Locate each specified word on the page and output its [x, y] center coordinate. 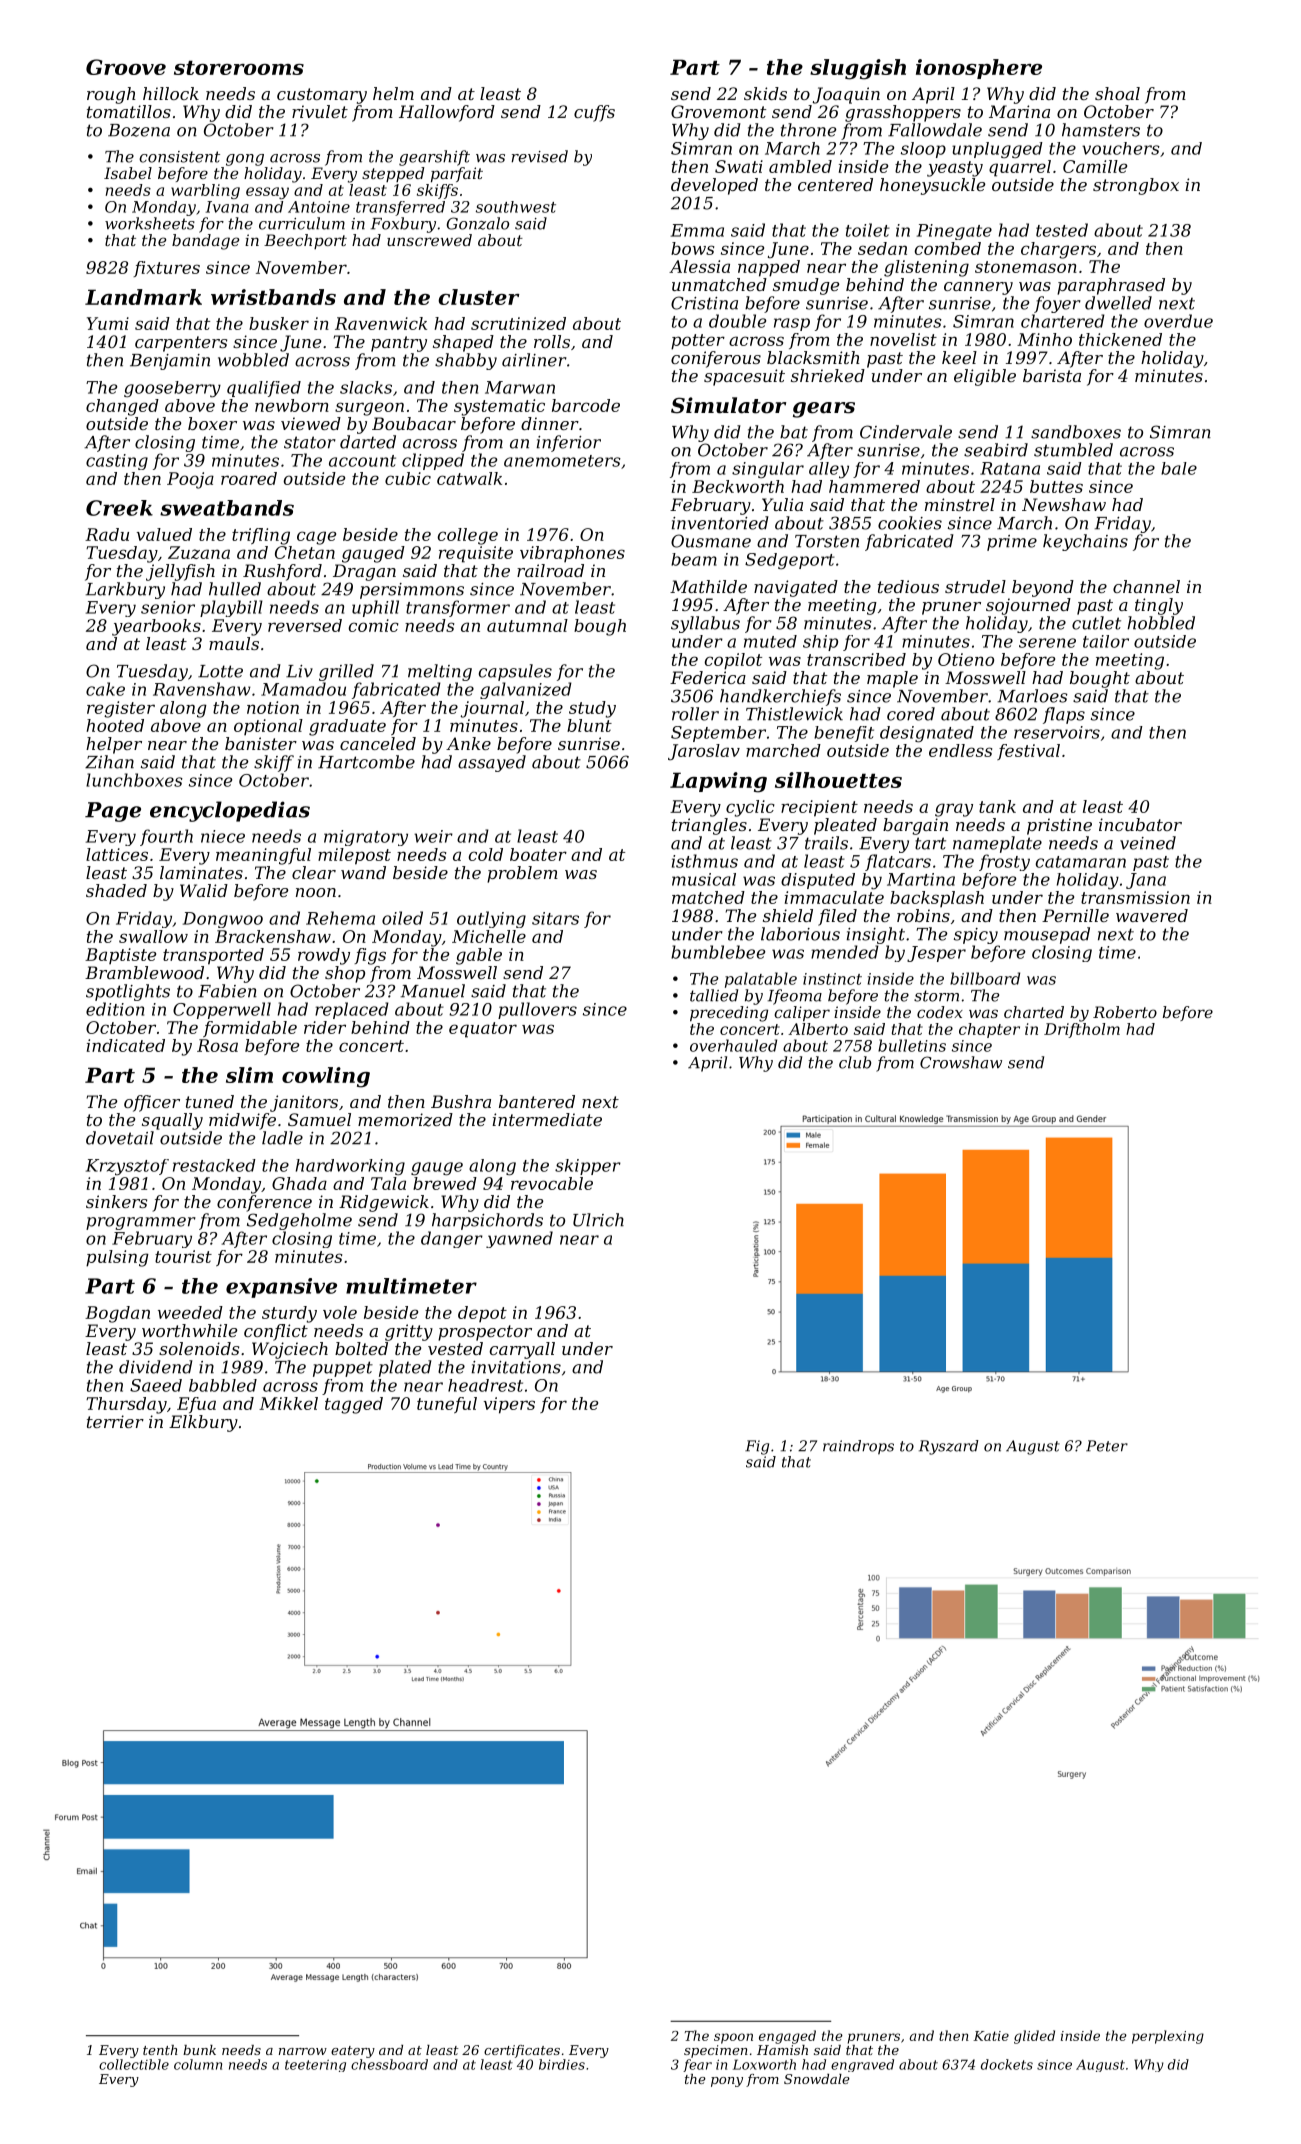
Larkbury [125, 590]
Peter [1107, 1446]
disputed [818, 881]
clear [314, 872]
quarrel [1020, 168]
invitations [516, 1367]
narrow [303, 2051]
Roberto [1125, 1012]
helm [393, 93]
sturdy [289, 1314]
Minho [1044, 339]
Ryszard [949, 1447]
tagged [354, 1405]
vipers [509, 1405]
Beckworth [738, 486]
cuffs [594, 113]
